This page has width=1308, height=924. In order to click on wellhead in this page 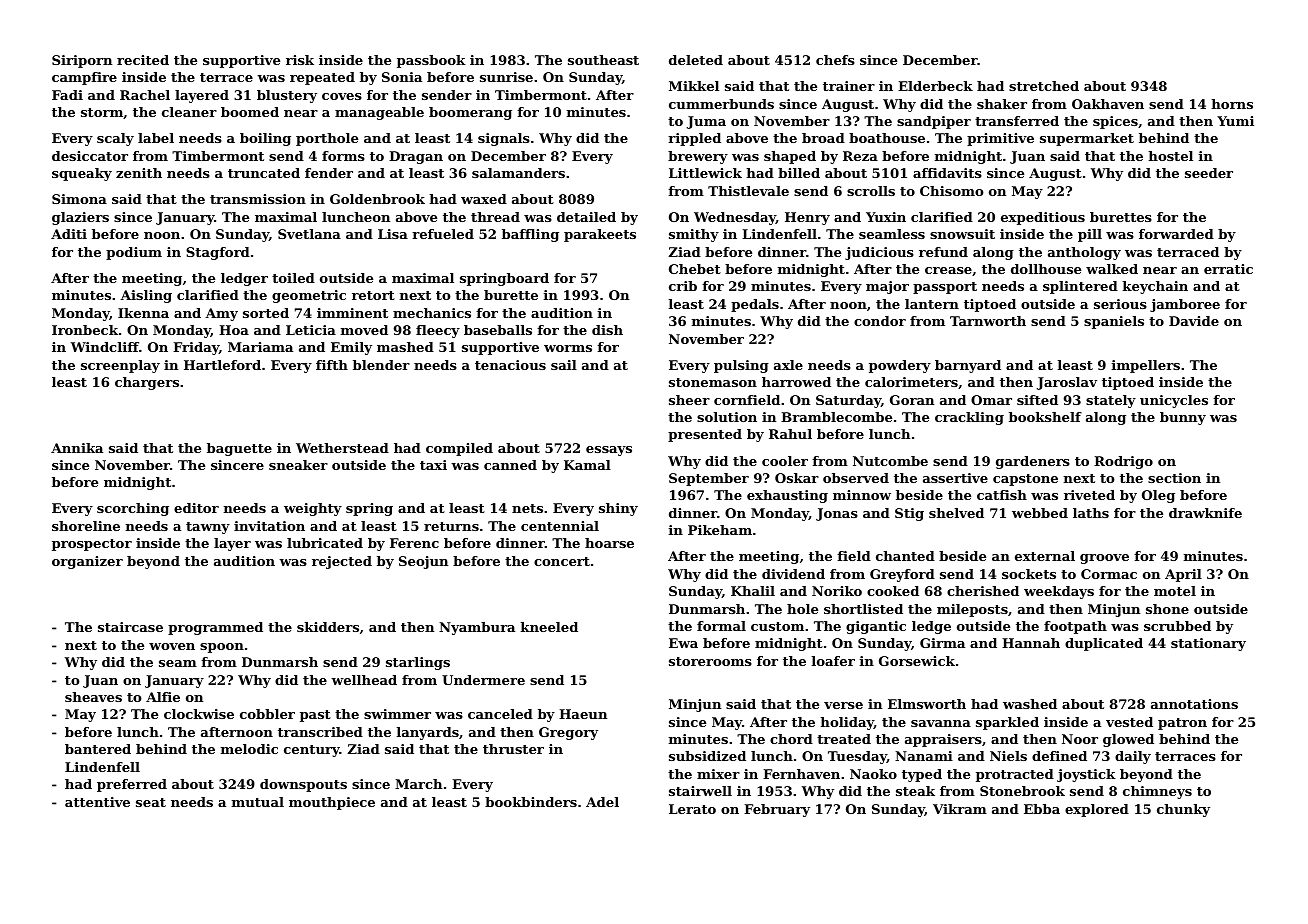, I will do `click(364, 680)`.
